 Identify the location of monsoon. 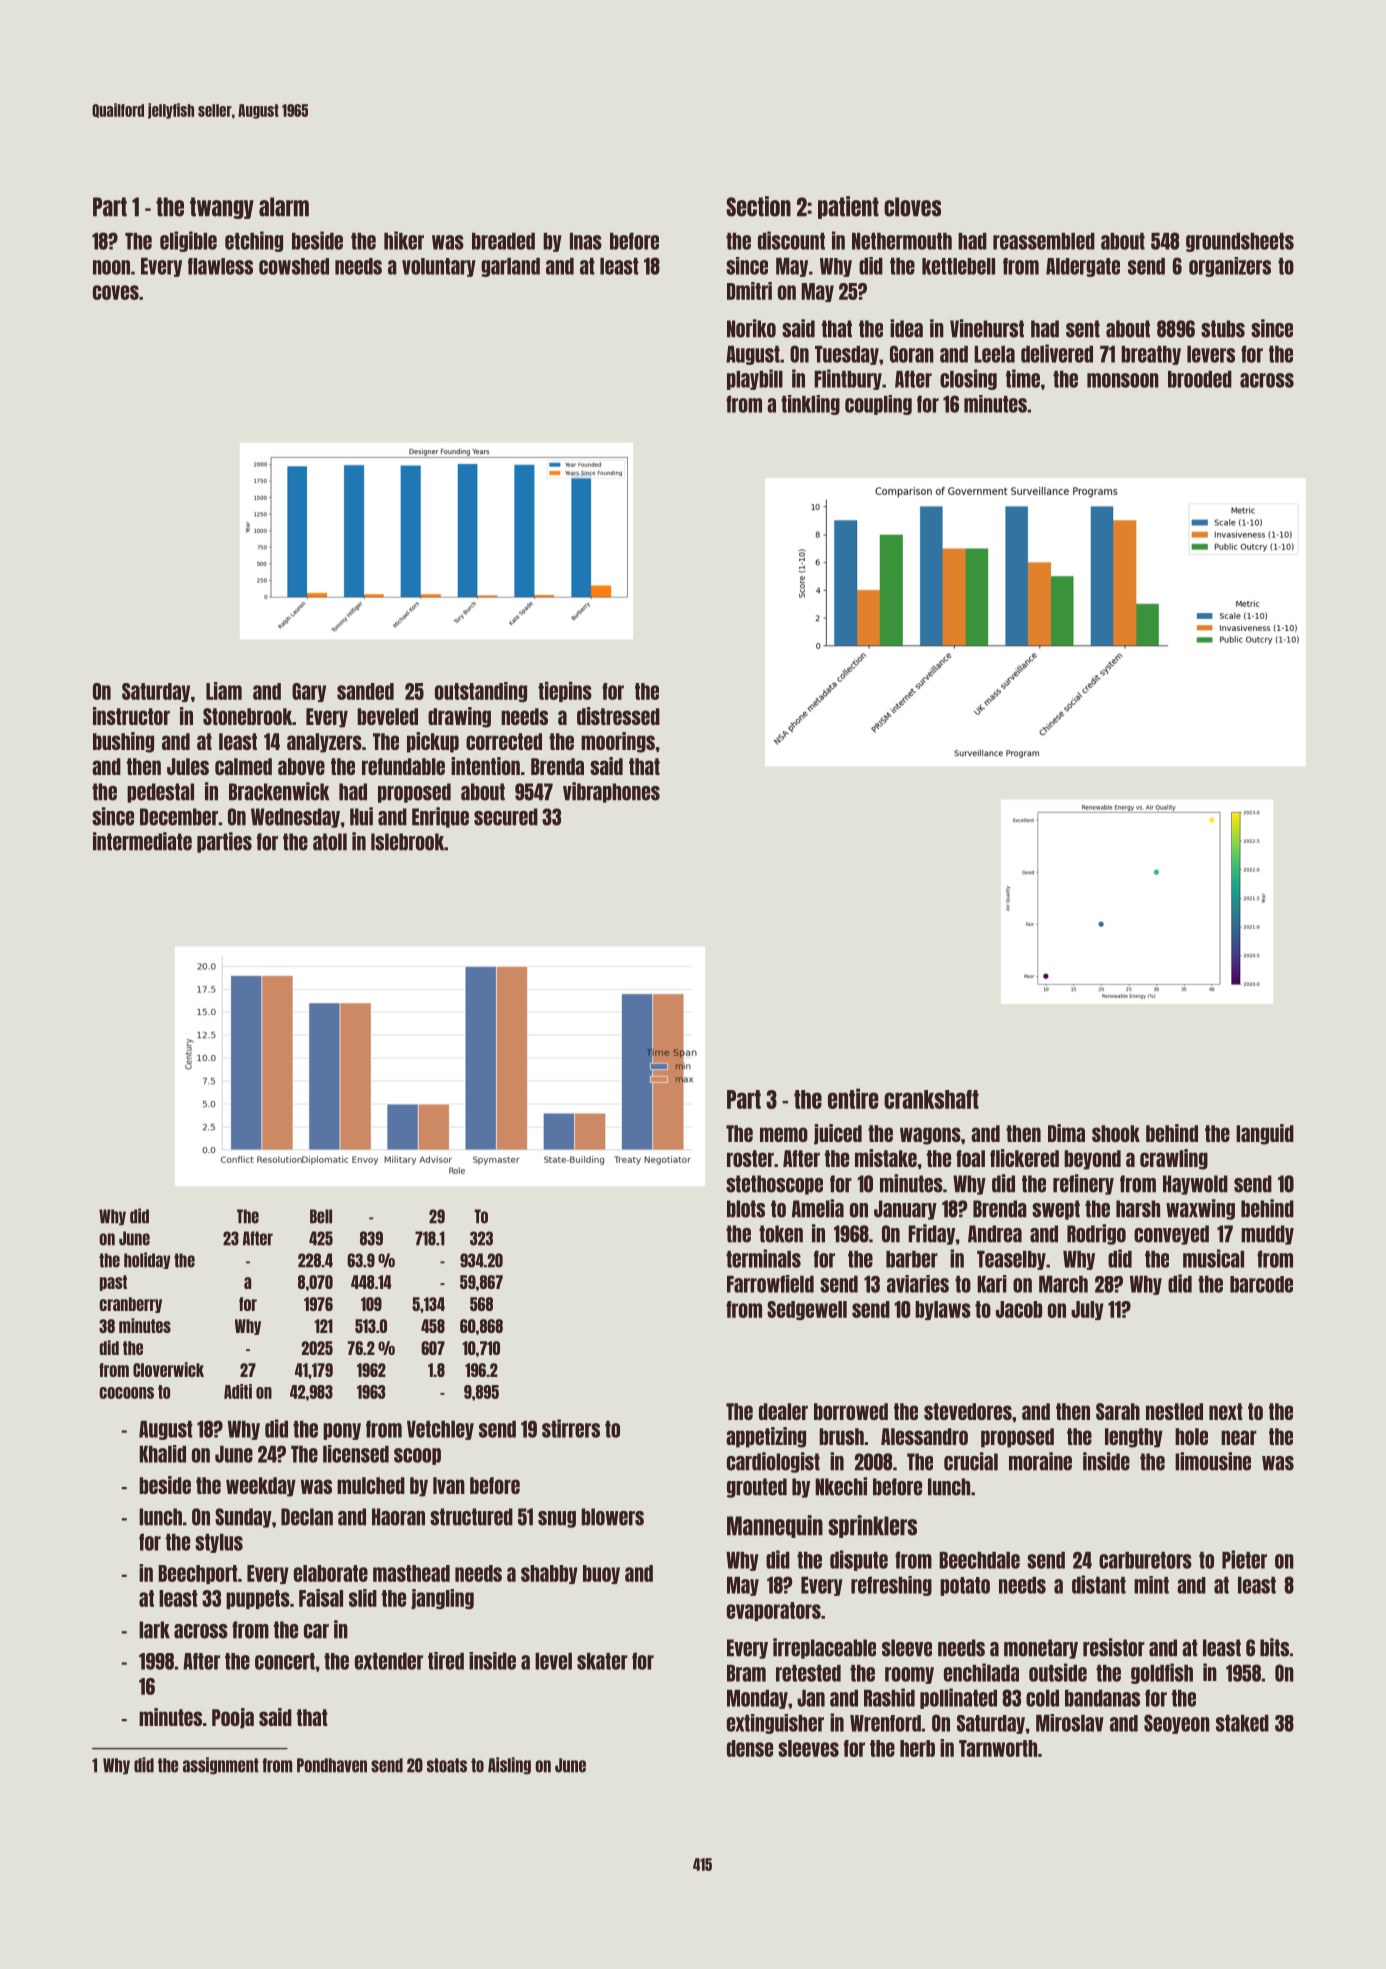
(1123, 380).
